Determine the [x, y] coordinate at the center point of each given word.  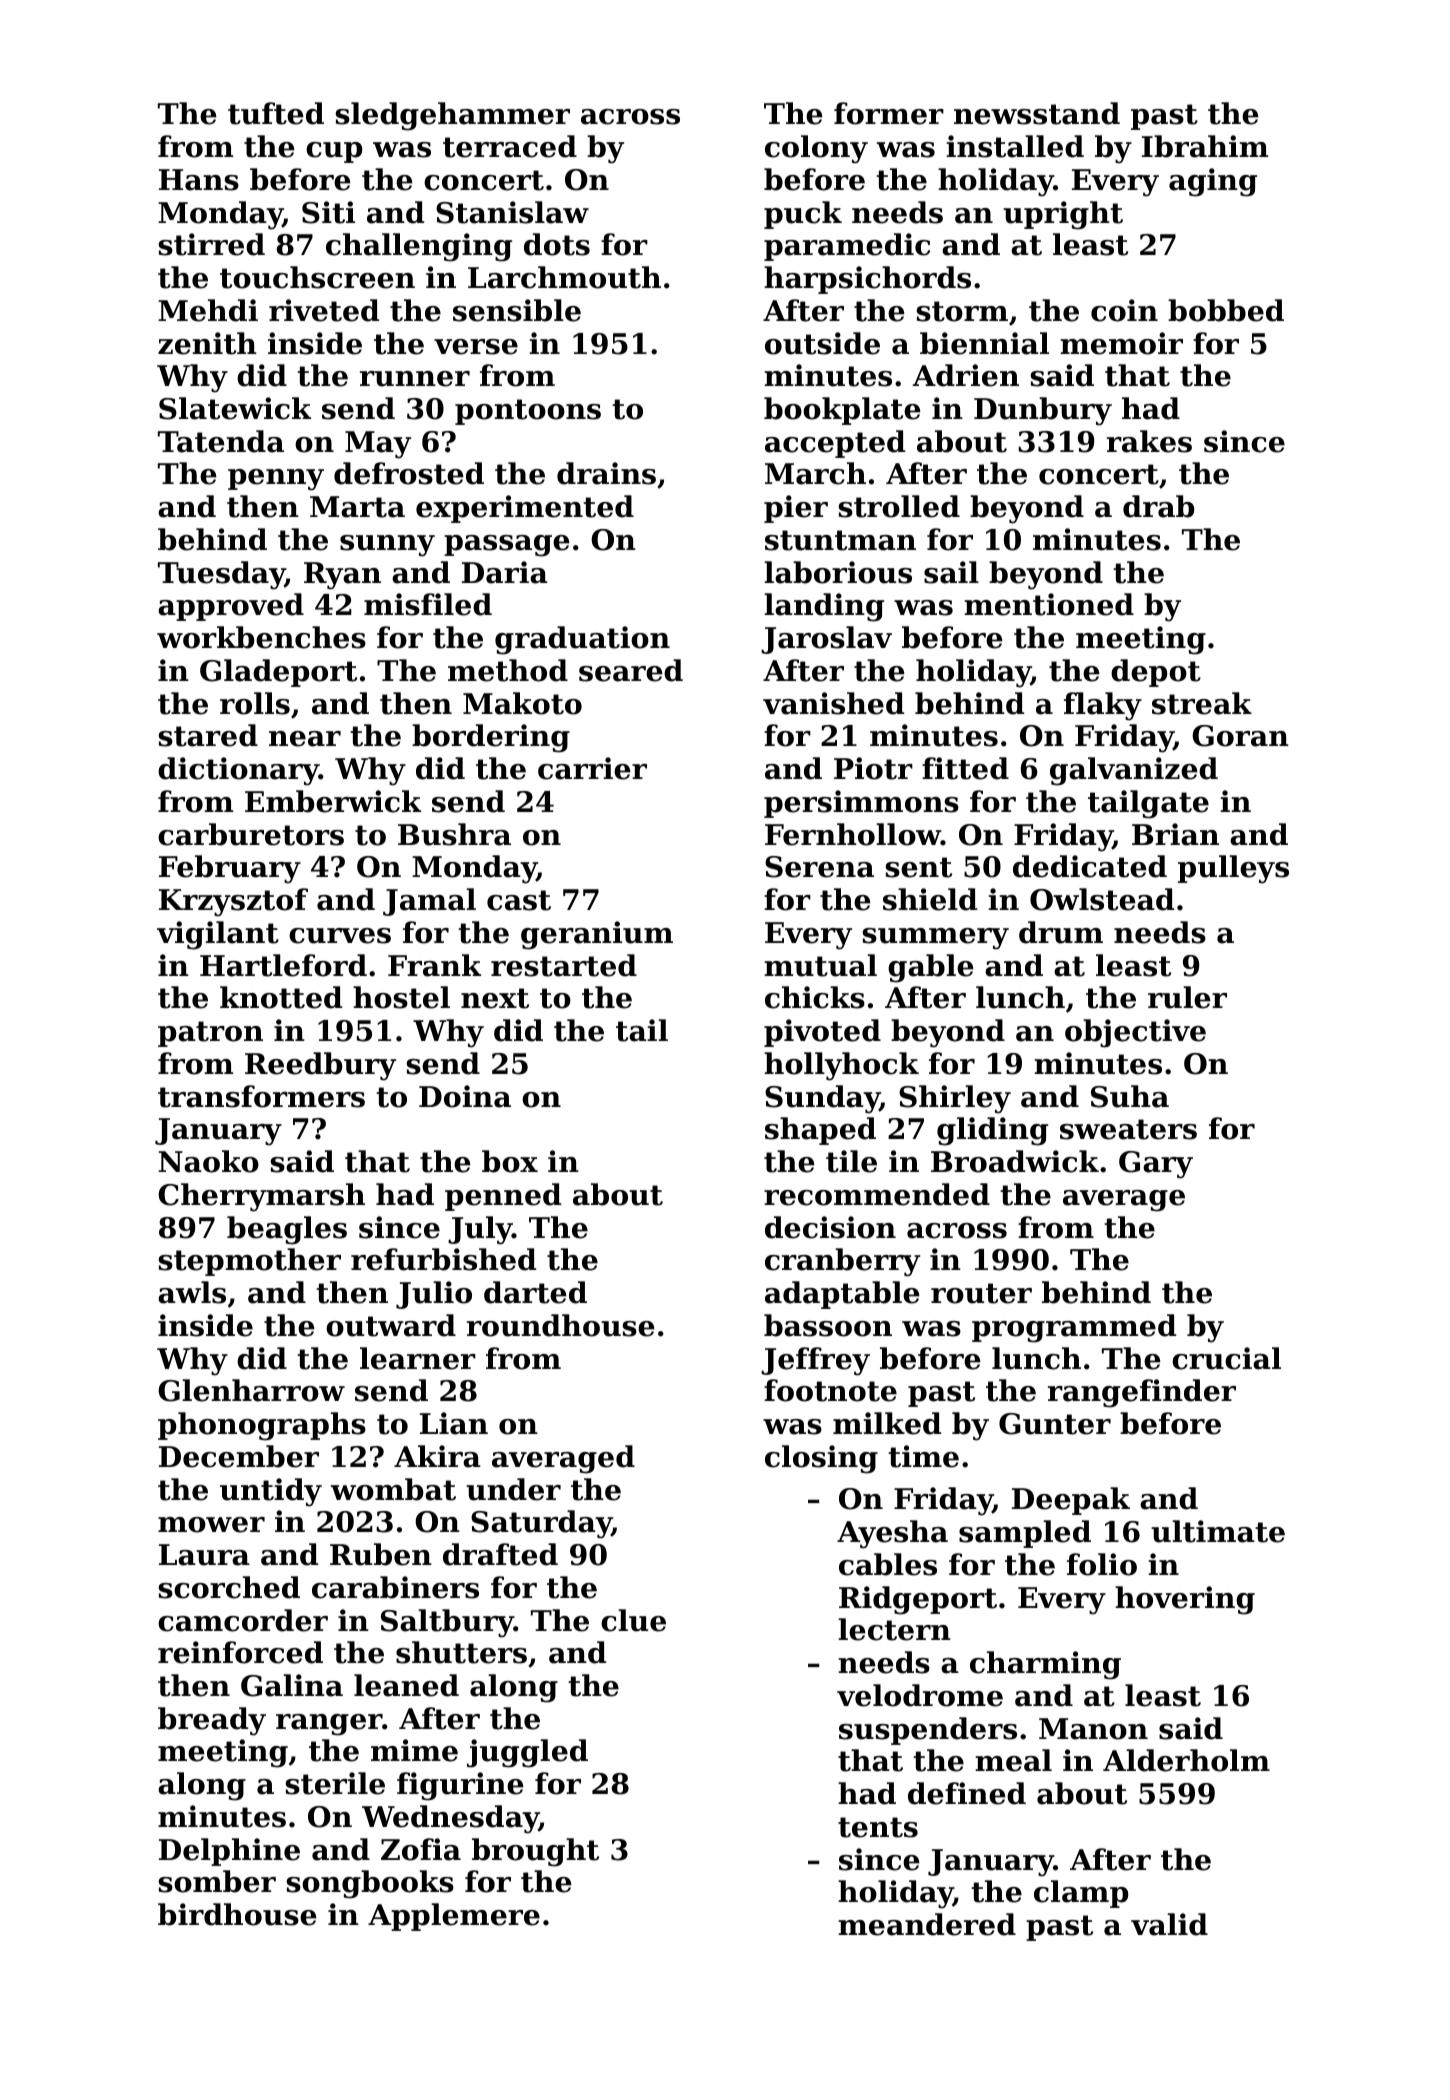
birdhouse [237, 1914]
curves [340, 936]
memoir [1121, 343]
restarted [564, 965]
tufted [276, 113]
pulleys [1233, 869]
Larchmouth [564, 277]
